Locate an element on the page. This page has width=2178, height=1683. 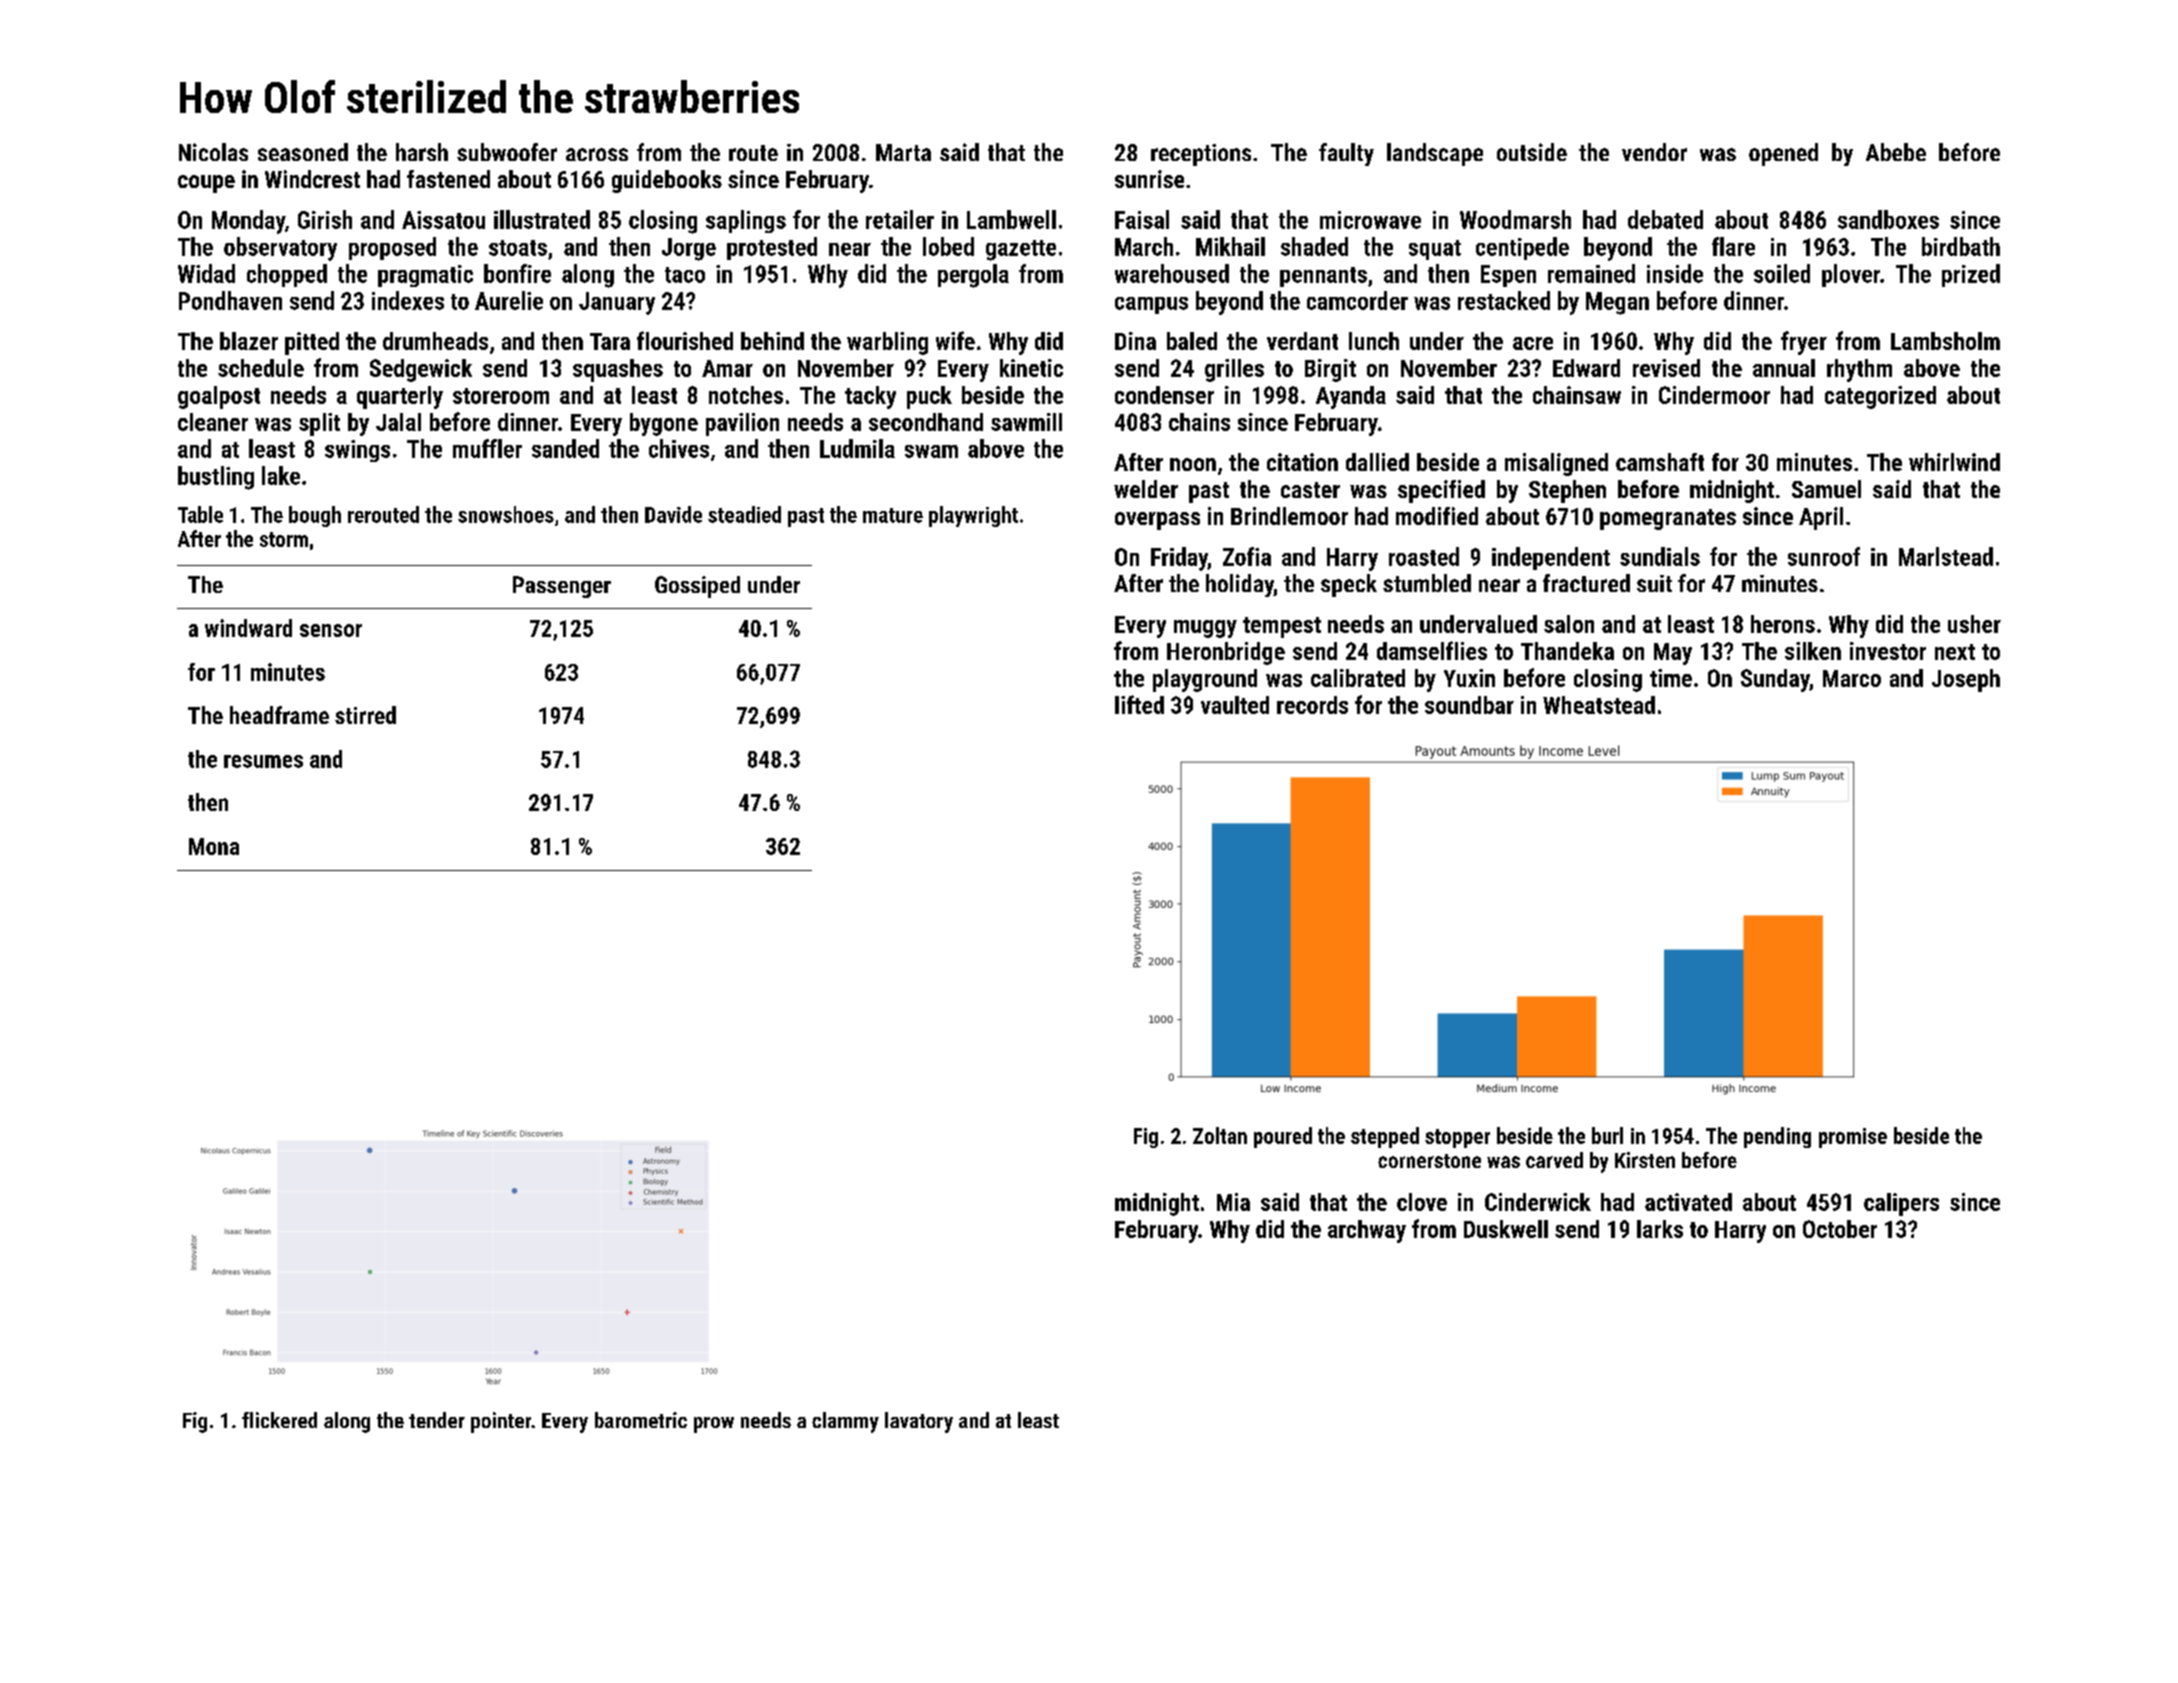
flickered is located at coordinates (279, 1420).
